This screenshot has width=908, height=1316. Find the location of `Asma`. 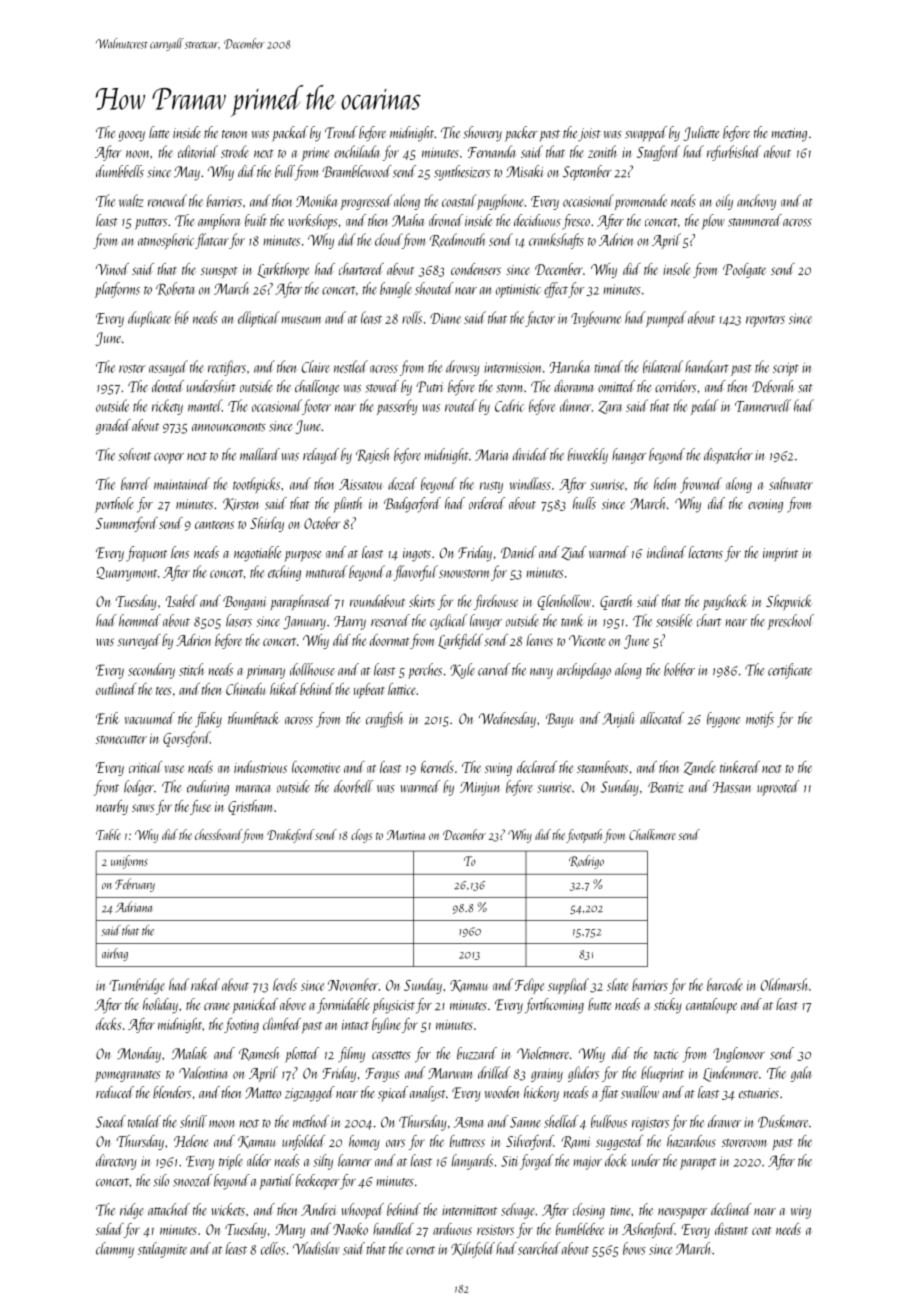

Asma is located at coordinates (469, 1122).
